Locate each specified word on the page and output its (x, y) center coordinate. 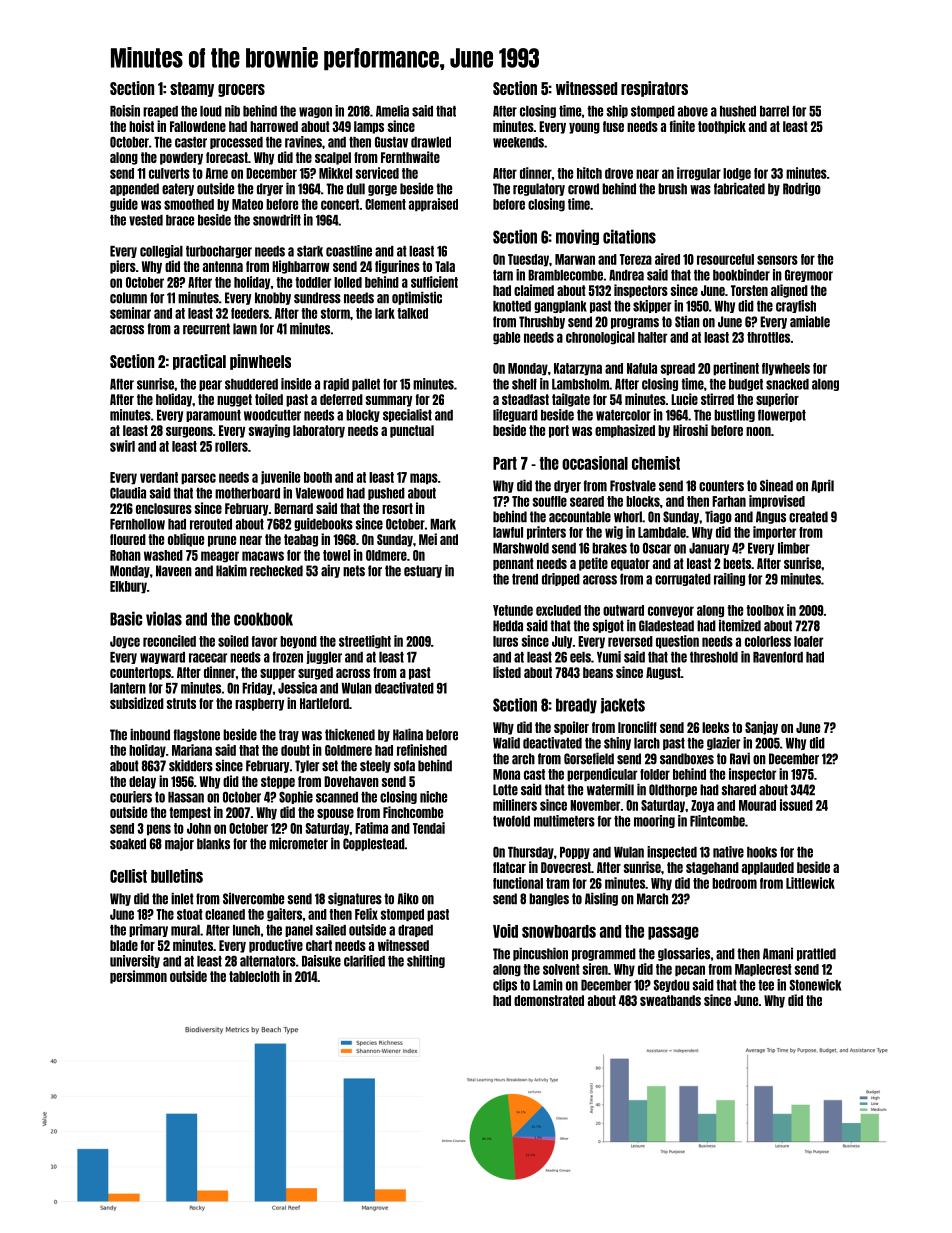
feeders (250, 313)
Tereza (636, 259)
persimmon (138, 977)
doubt (295, 750)
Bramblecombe (565, 275)
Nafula (642, 368)
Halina (408, 734)
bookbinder (741, 275)
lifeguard (515, 415)
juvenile (280, 478)
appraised (433, 205)
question (677, 642)
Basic (126, 618)
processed (236, 143)
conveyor (671, 612)
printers (546, 533)
